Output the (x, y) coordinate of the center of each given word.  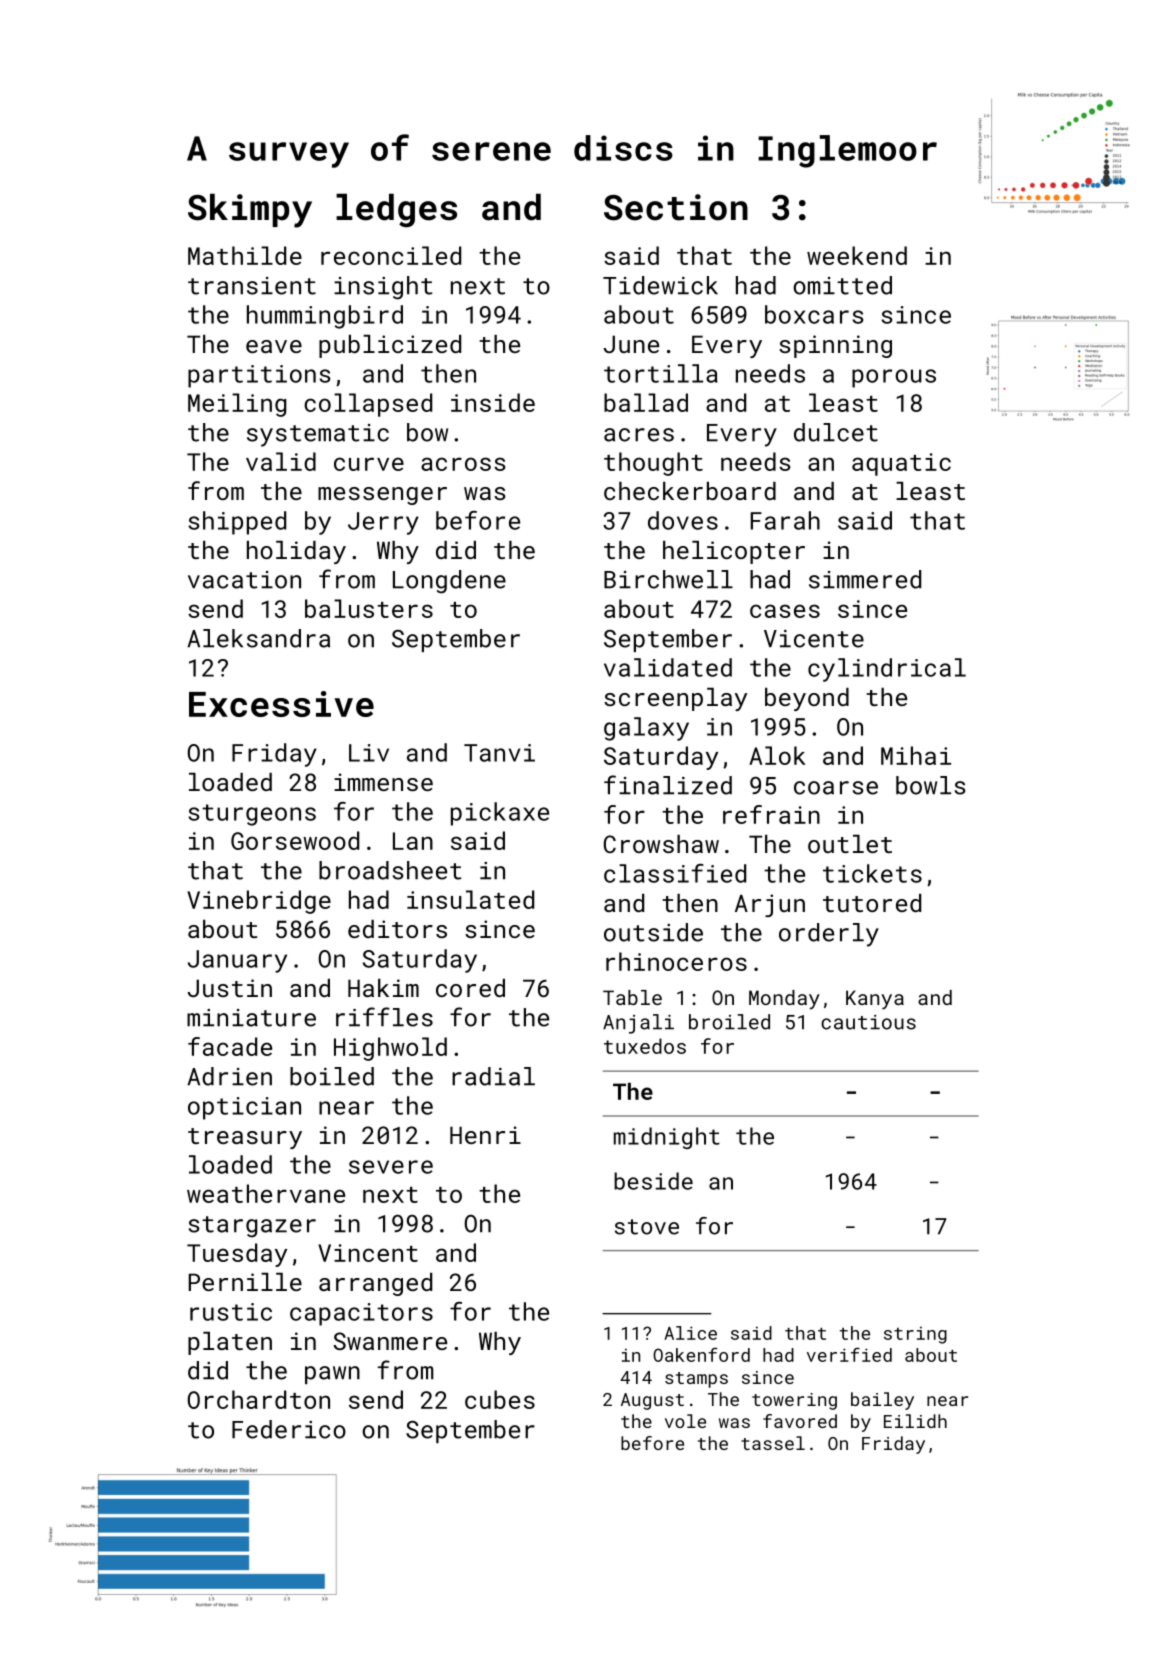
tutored (872, 903)
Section (676, 207)
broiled (729, 1022)
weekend (857, 255)
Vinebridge (259, 902)
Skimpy (250, 210)
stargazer (252, 1227)
